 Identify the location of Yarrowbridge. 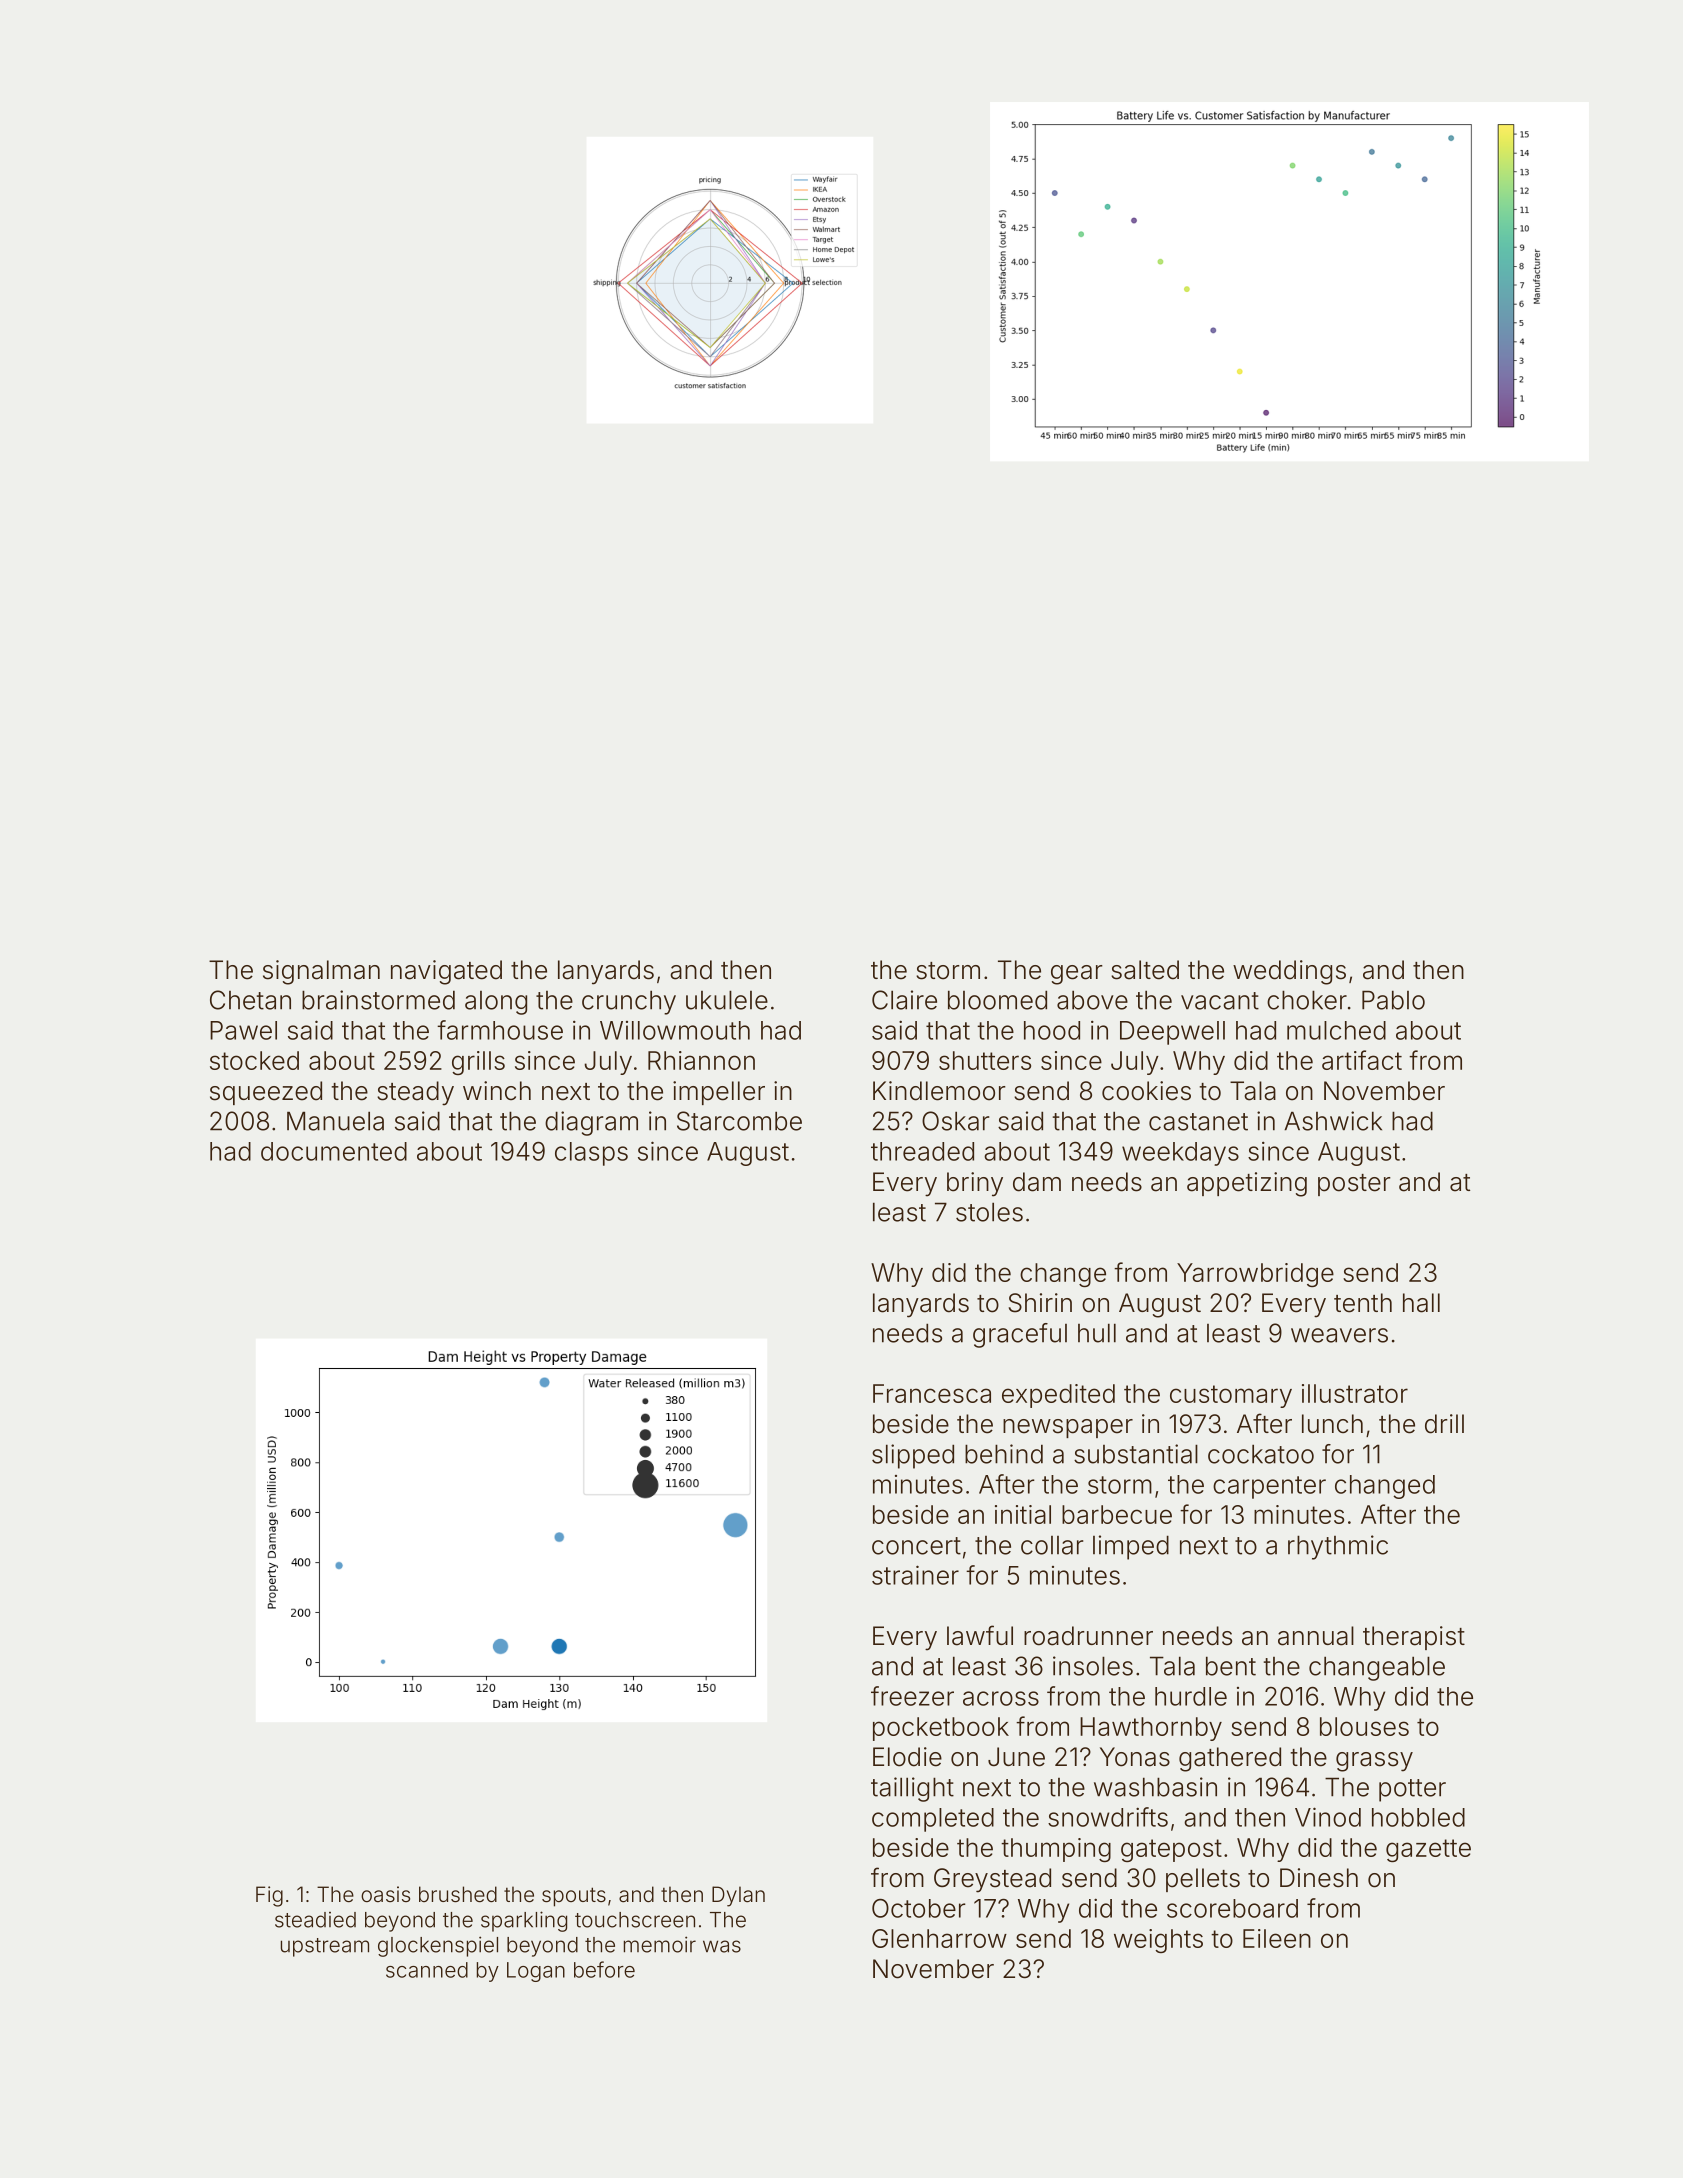
(1255, 1275).
